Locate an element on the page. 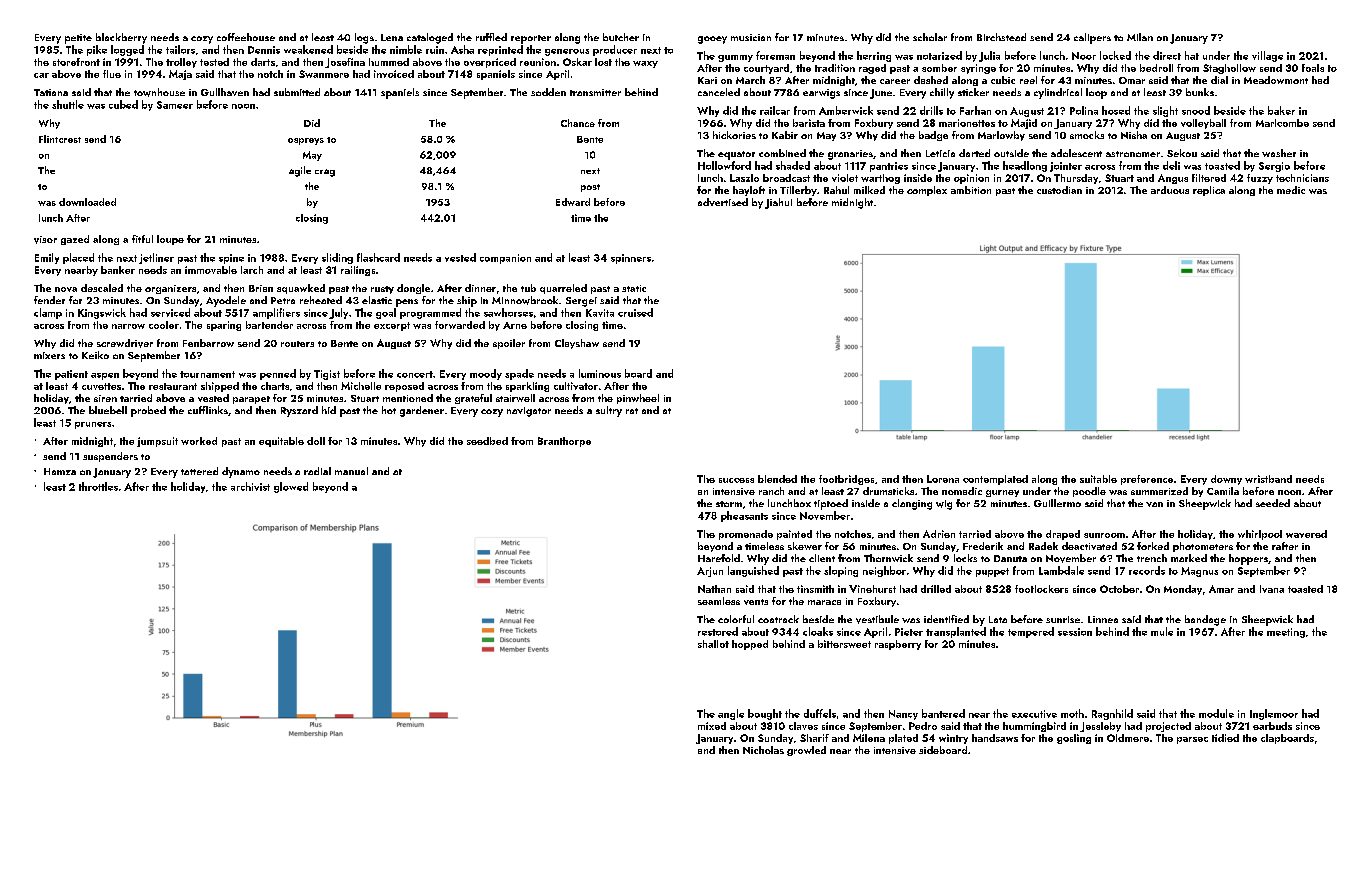 This document has height=887, width=1372. logs is located at coordinates (364, 38).
